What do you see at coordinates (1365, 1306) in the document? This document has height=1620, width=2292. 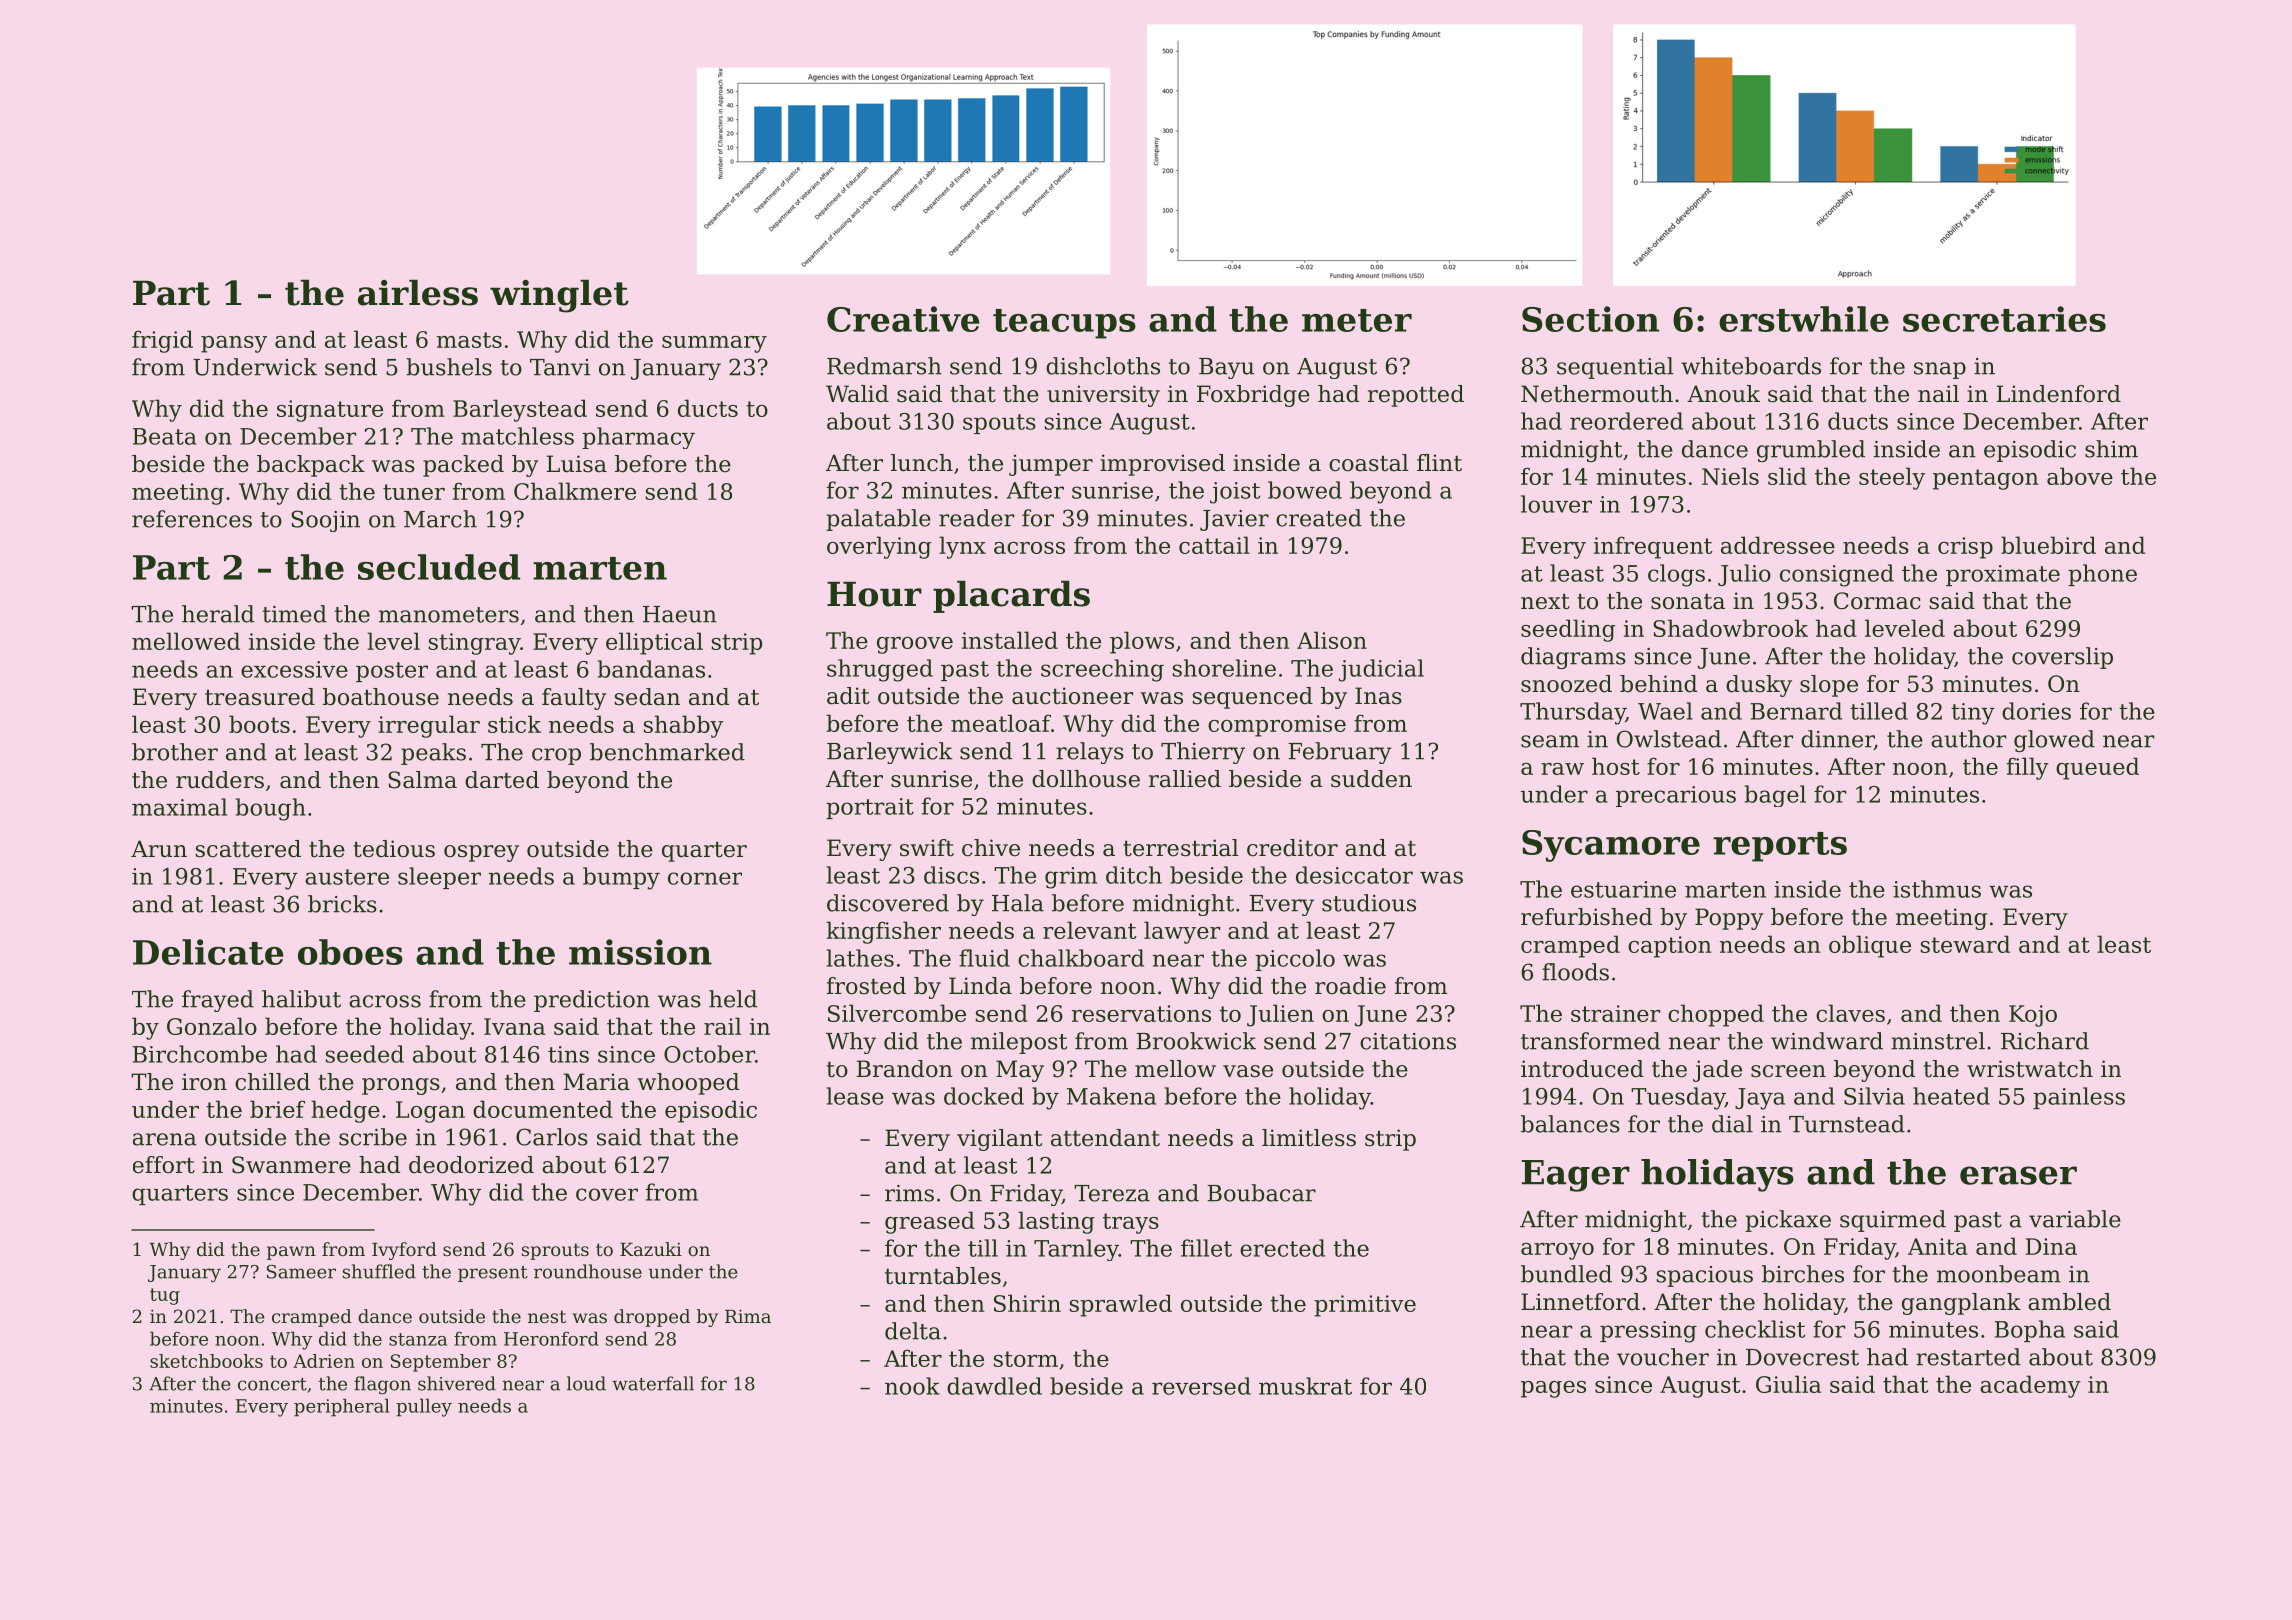 I see `primitive` at bounding box center [1365, 1306].
